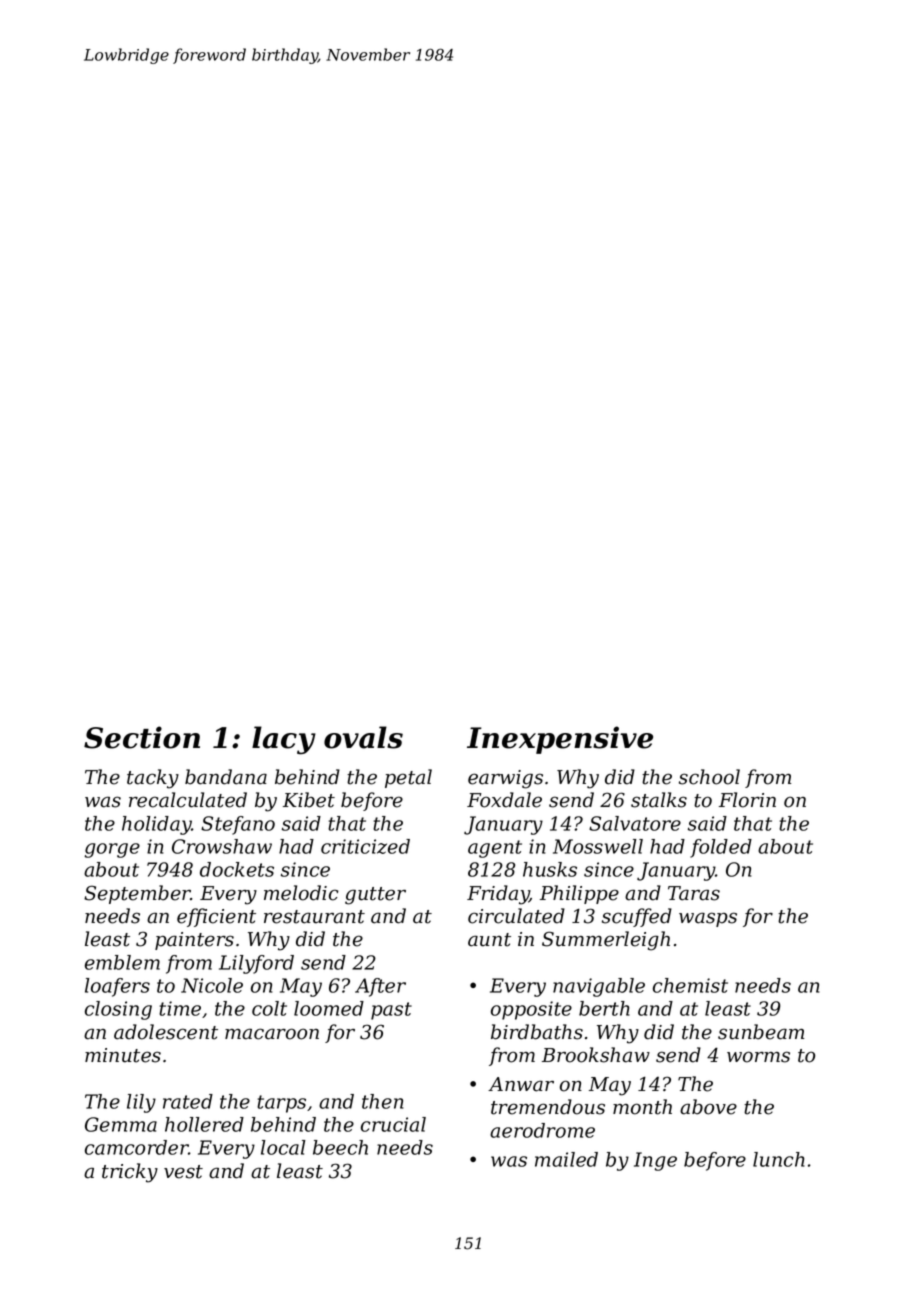  What do you see at coordinates (560, 740) in the screenshot?
I see `Inexpensive` at bounding box center [560, 740].
